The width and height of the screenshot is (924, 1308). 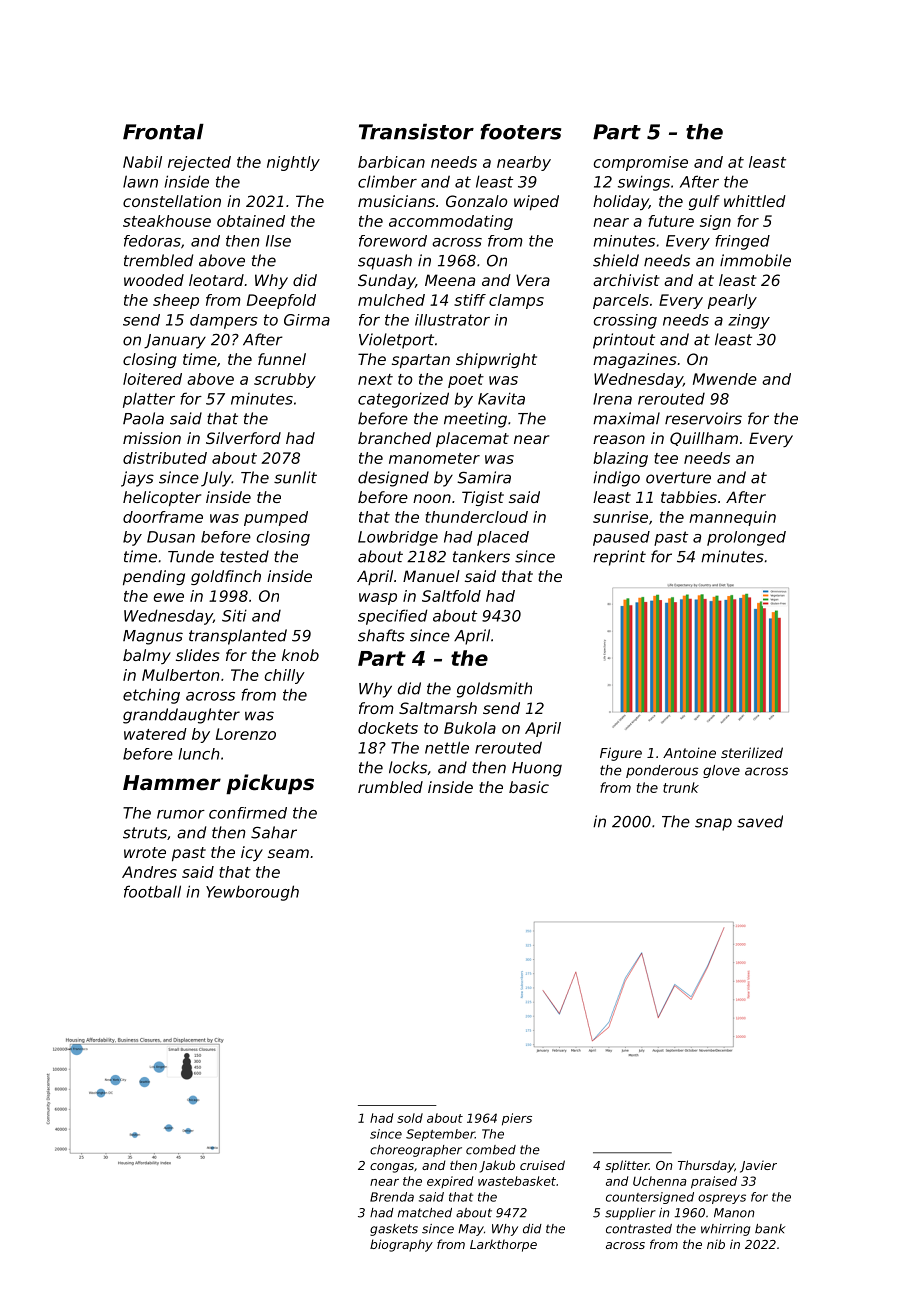 What do you see at coordinates (716, 1244) in the screenshot?
I see `nib` at bounding box center [716, 1244].
